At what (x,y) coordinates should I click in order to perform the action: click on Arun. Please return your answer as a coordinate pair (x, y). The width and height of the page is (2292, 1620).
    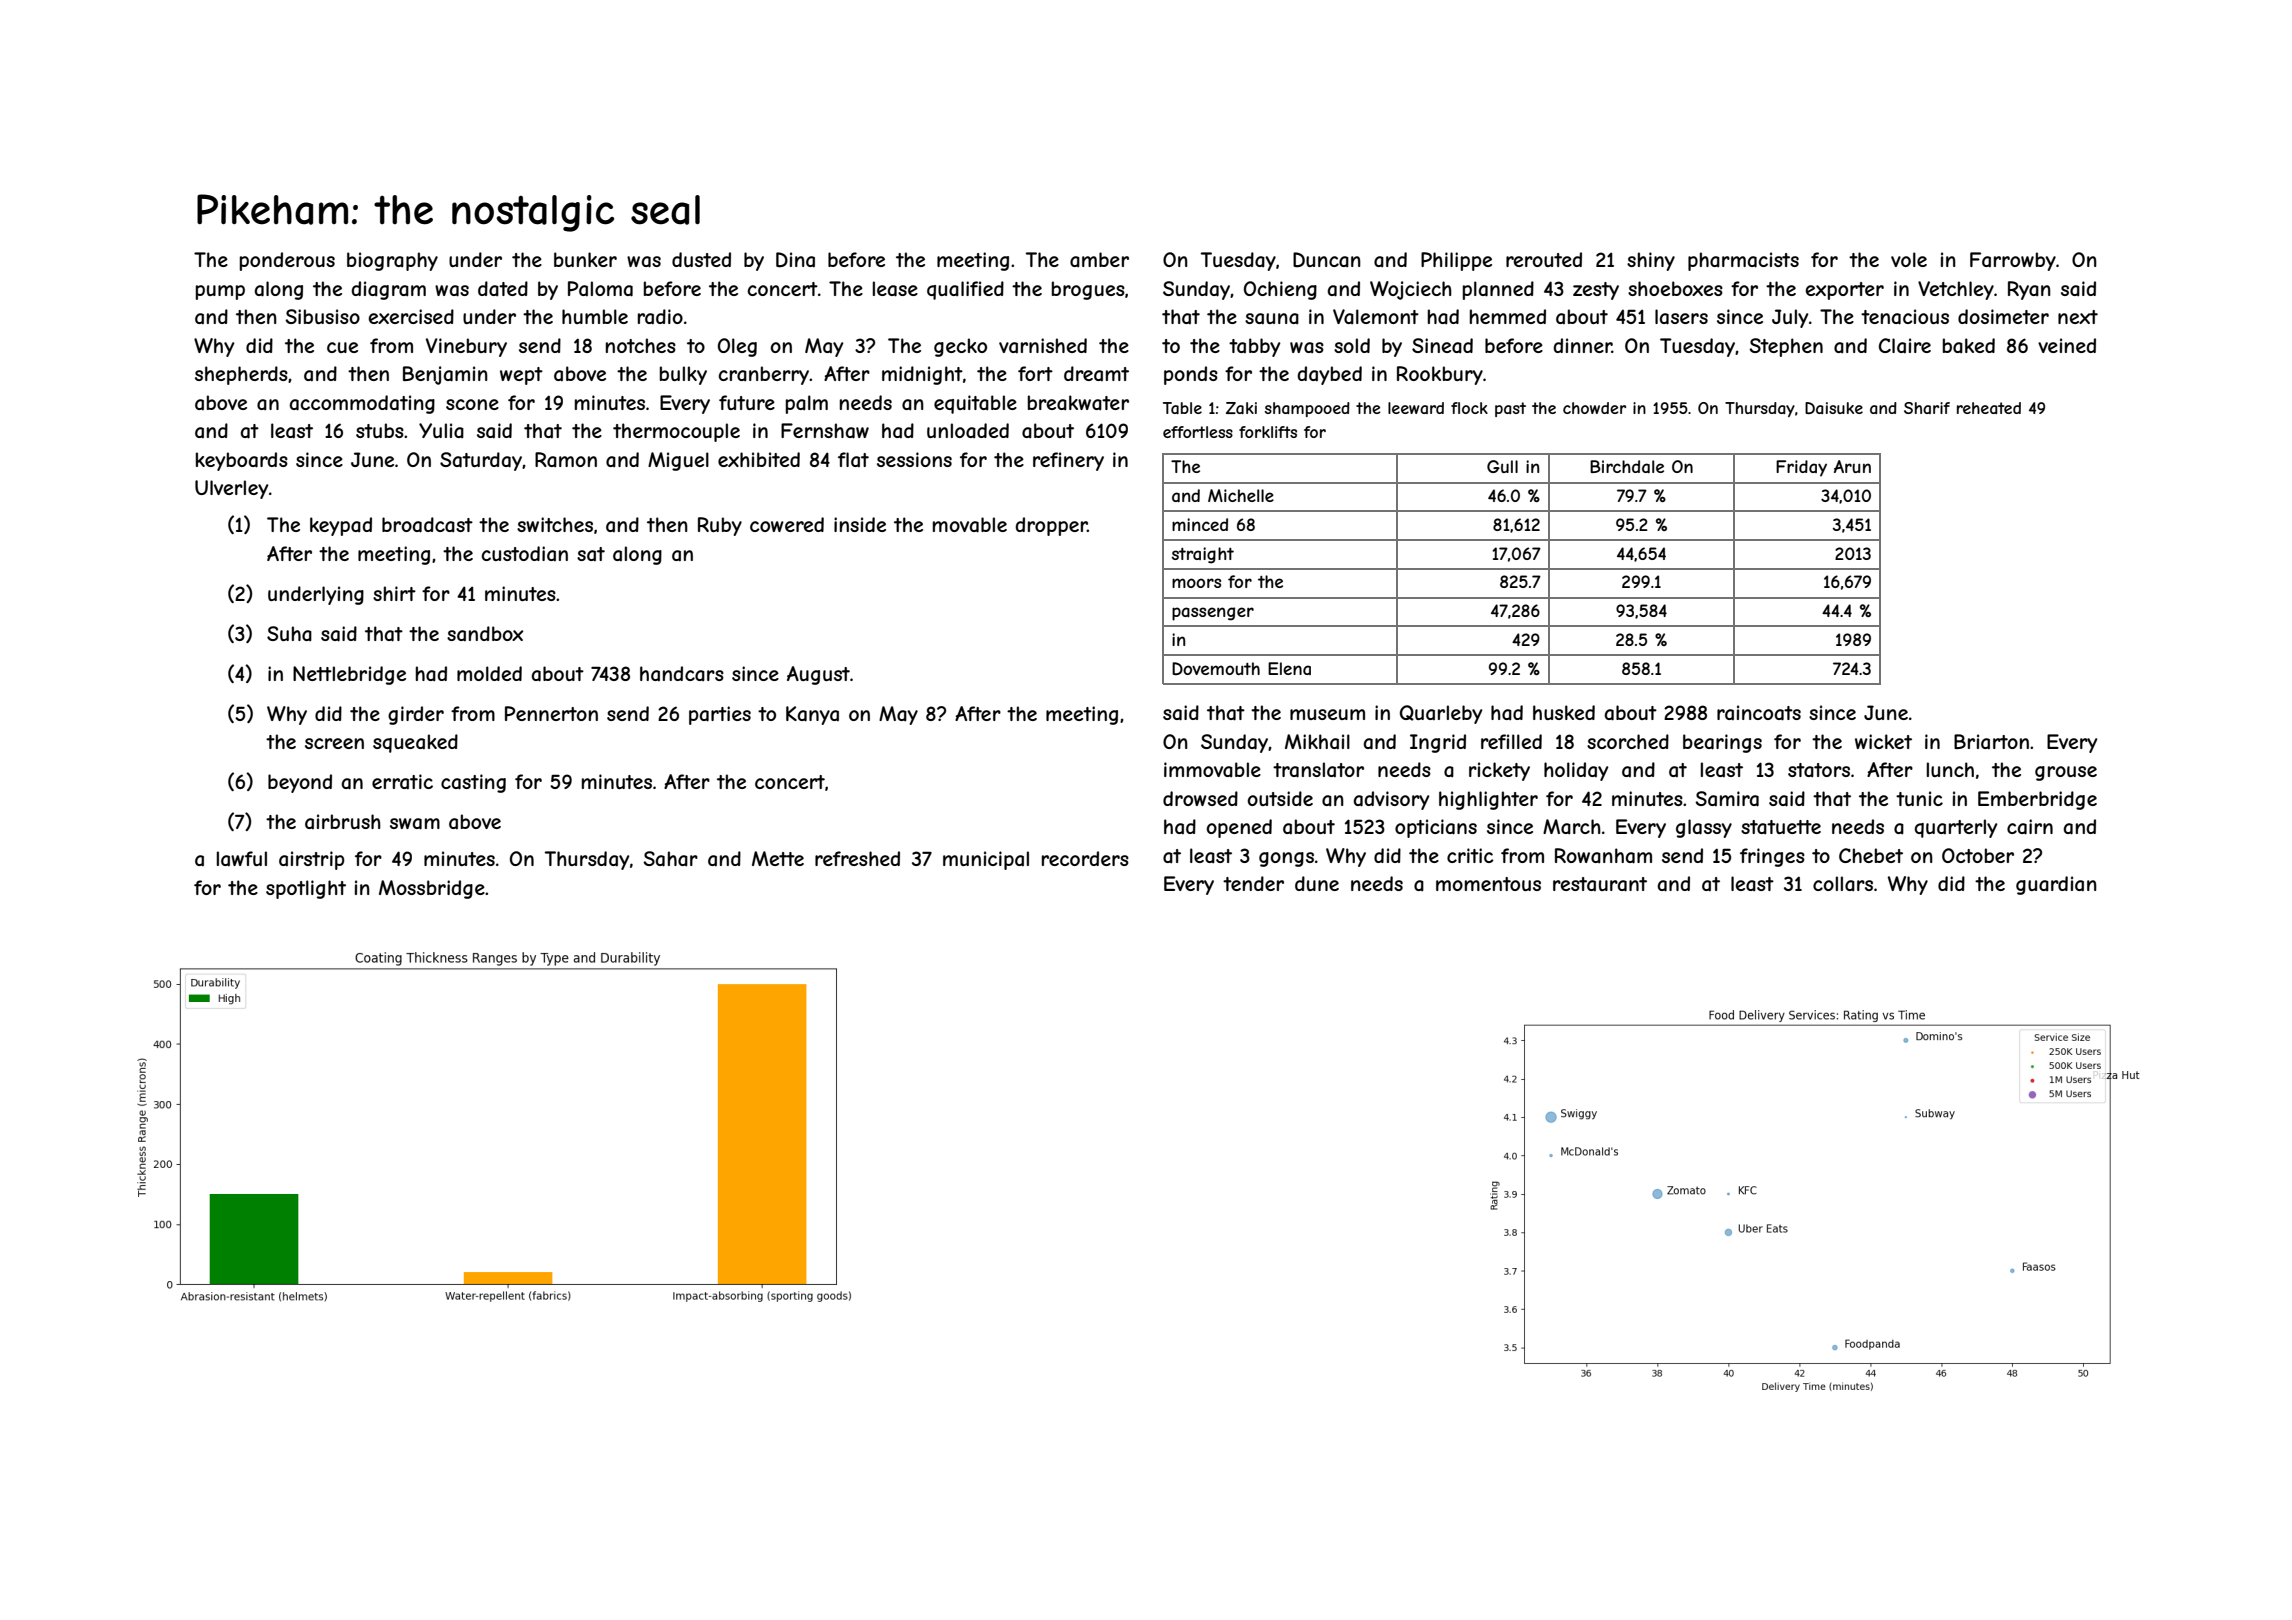
    Looking at the image, I should click on (1852, 466).
